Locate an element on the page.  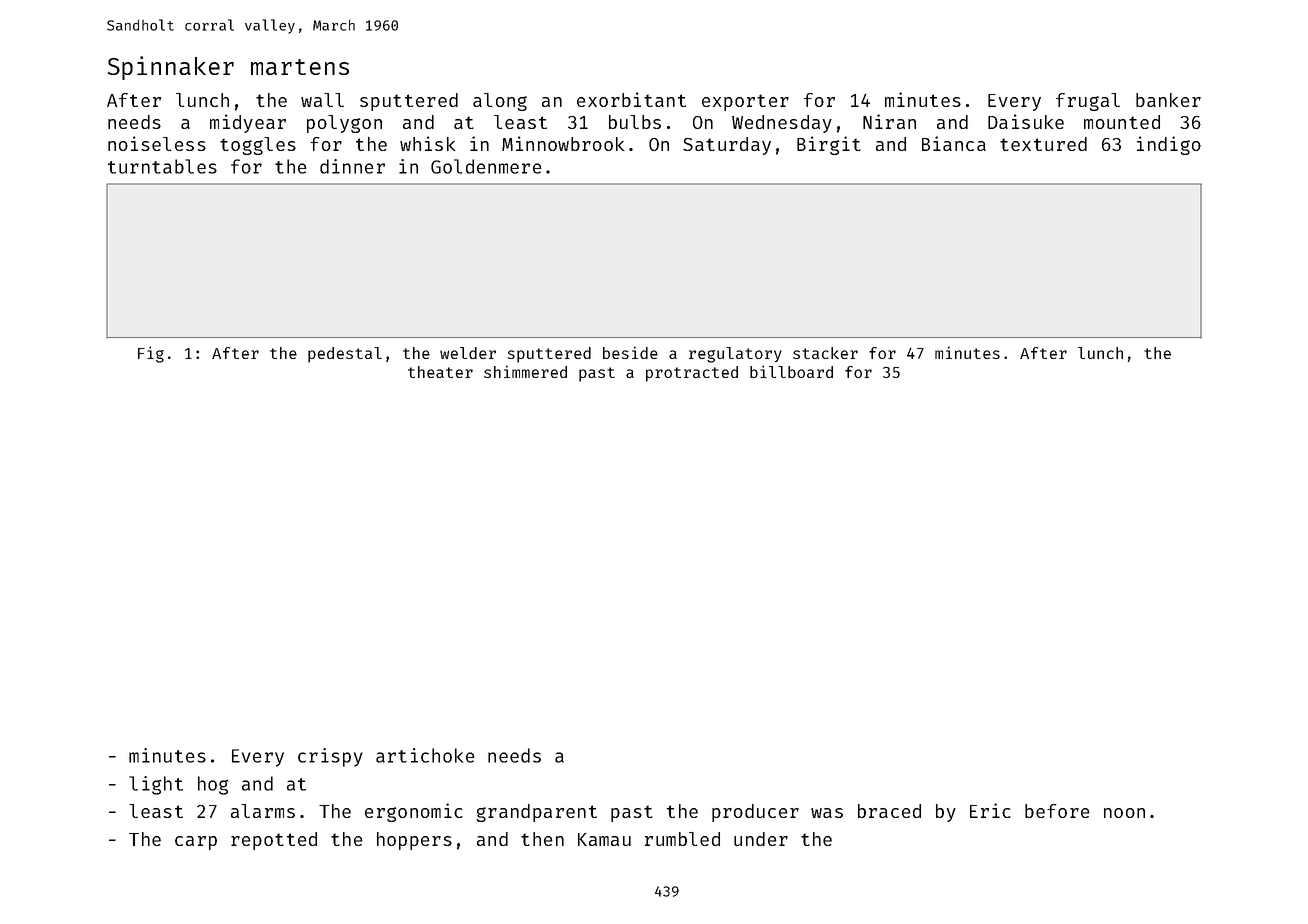
crispy is located at coordinates (330, 757).
